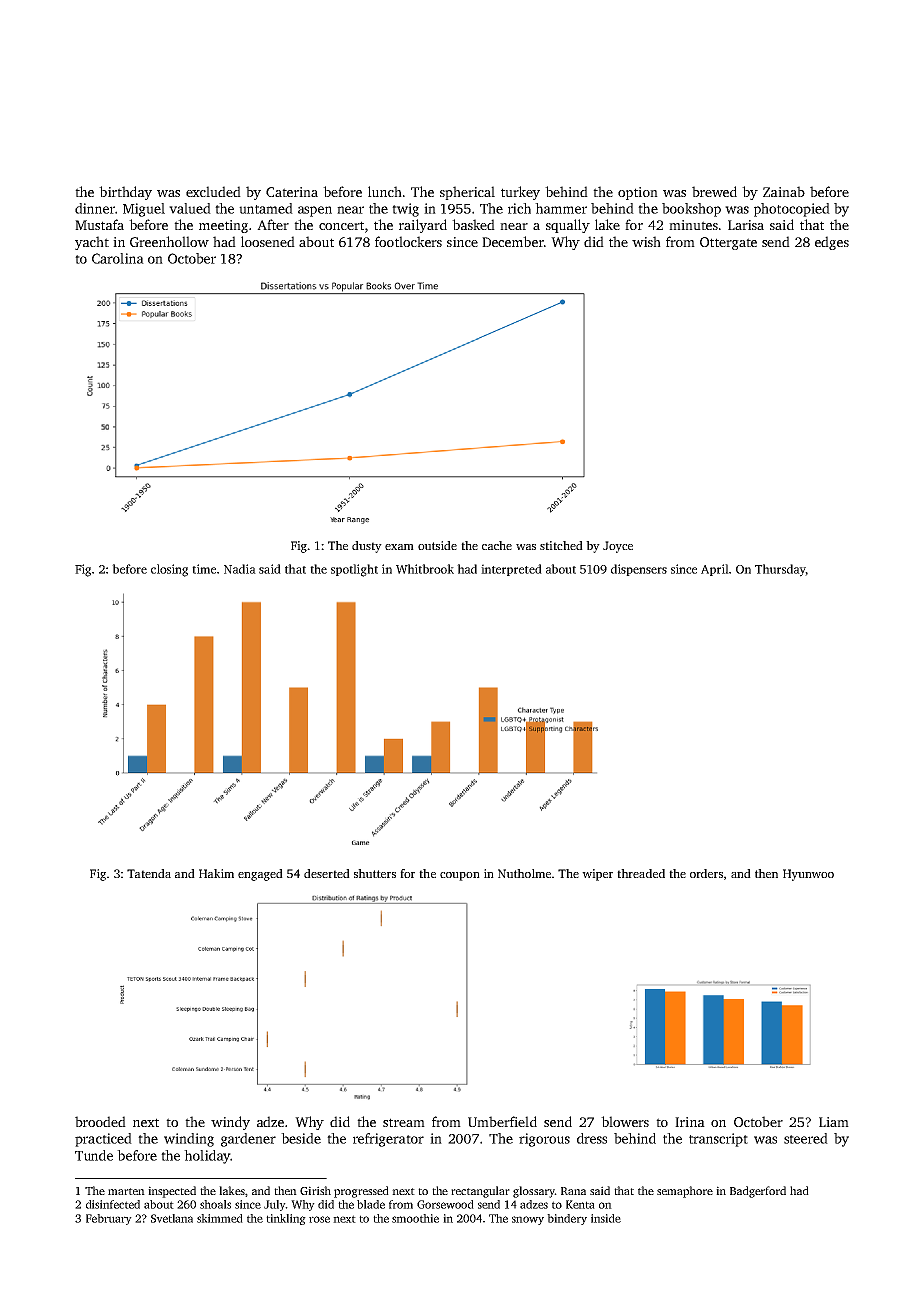 The width and height of the screenshot is (924, 1308). I want to click on Svetlana, so click(172, 1218).
